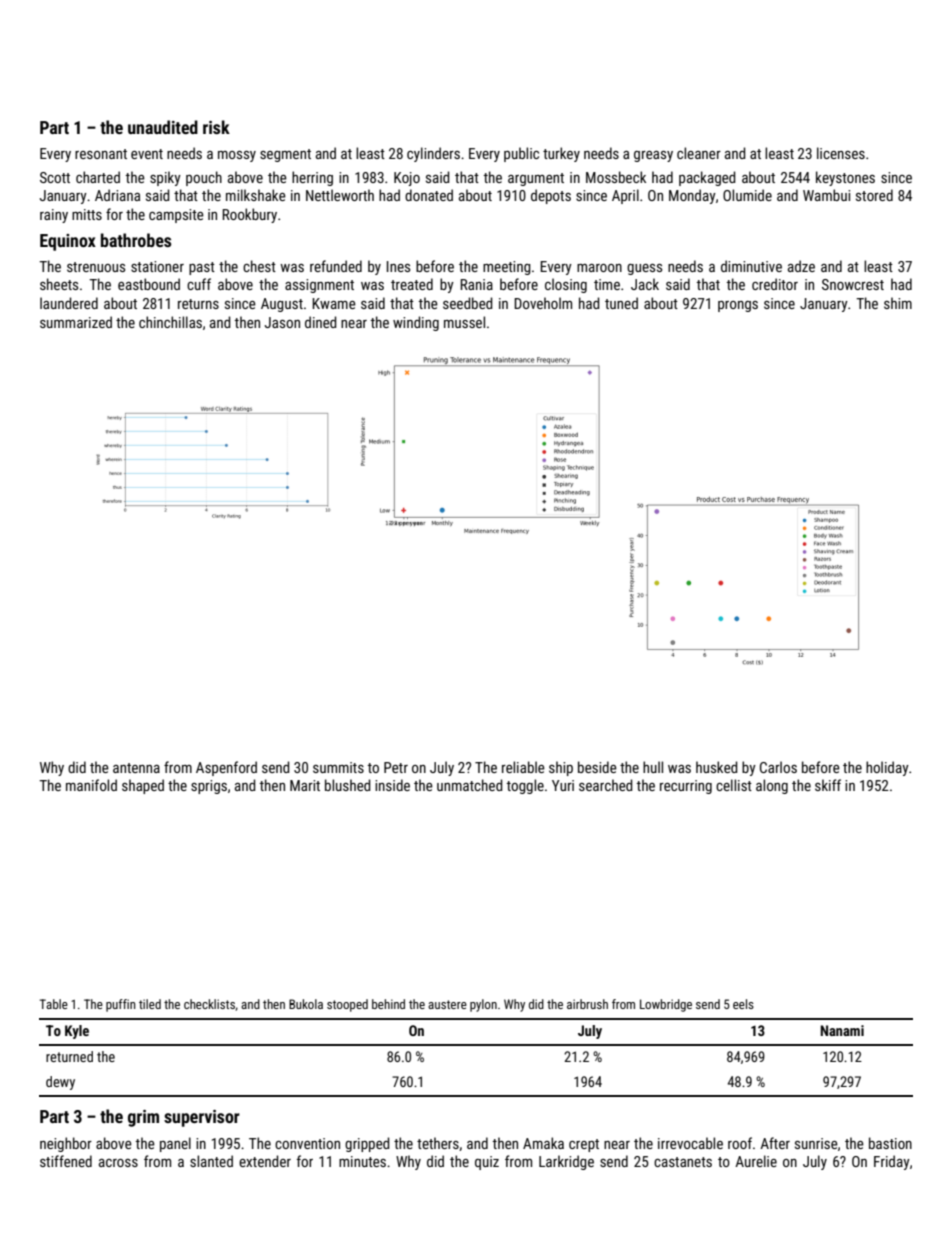 The height and width of the image is (1233, 952). What do you see at coordinates (226, 768) in the image?
I see `Aspenford` at bounding box center [226, 768].
